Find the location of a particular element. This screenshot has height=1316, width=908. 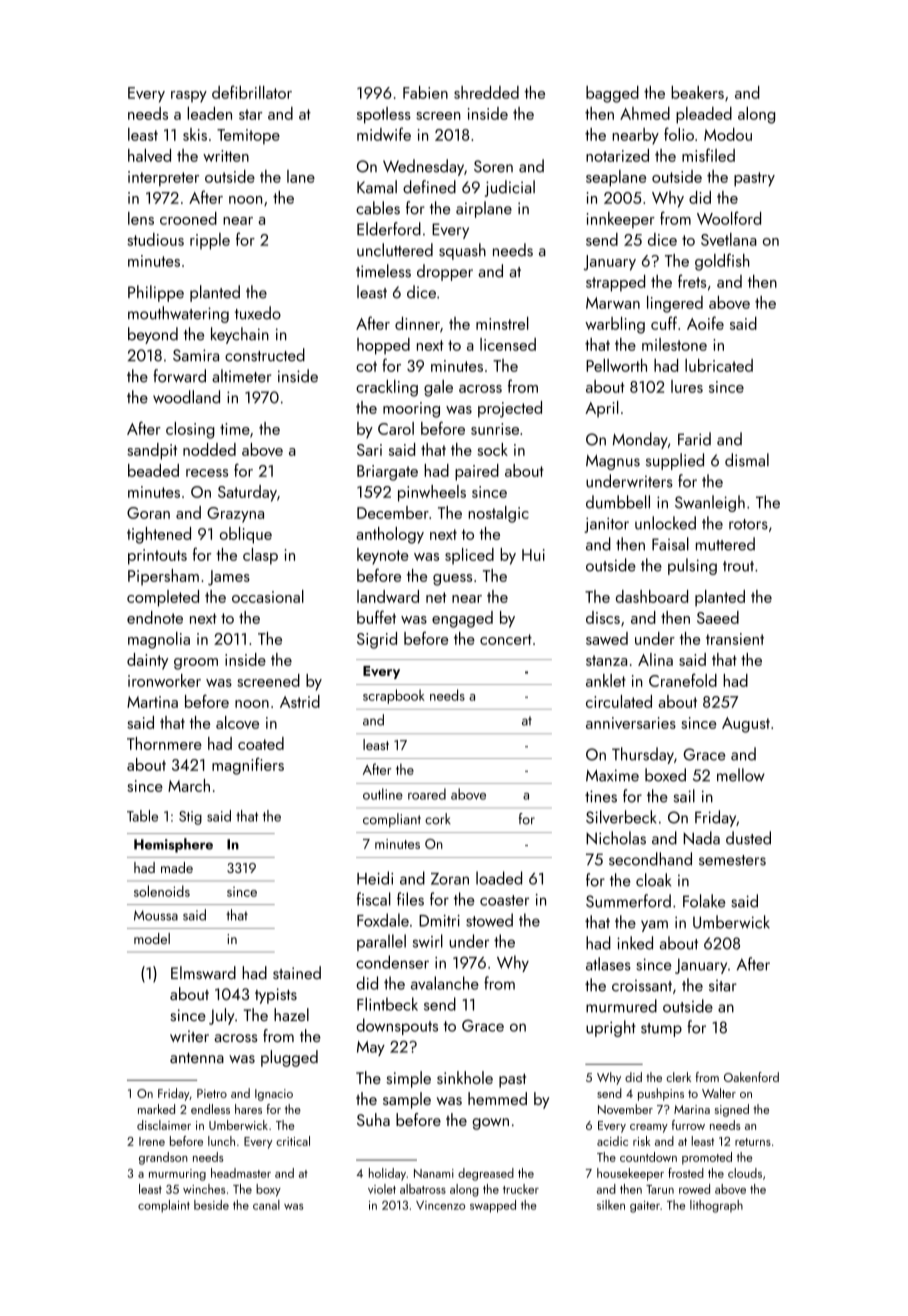

Briargate is located at coordinates (387, 473).
